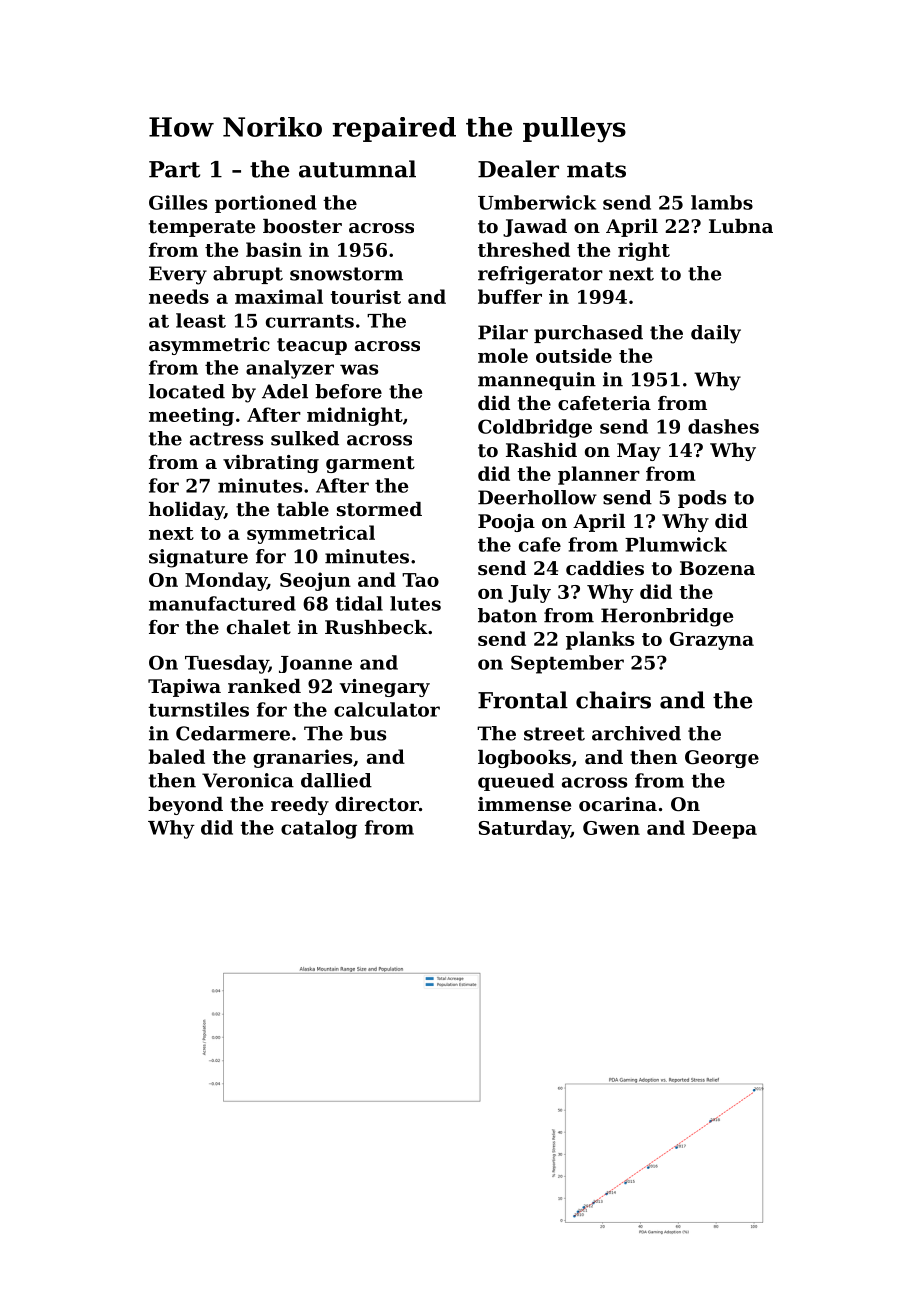 Image resolution: width=924 pixels, height=1311 pixels. Describe the element at coordinates (537, 497) in the page. I see `Deerhollow` at that location.
